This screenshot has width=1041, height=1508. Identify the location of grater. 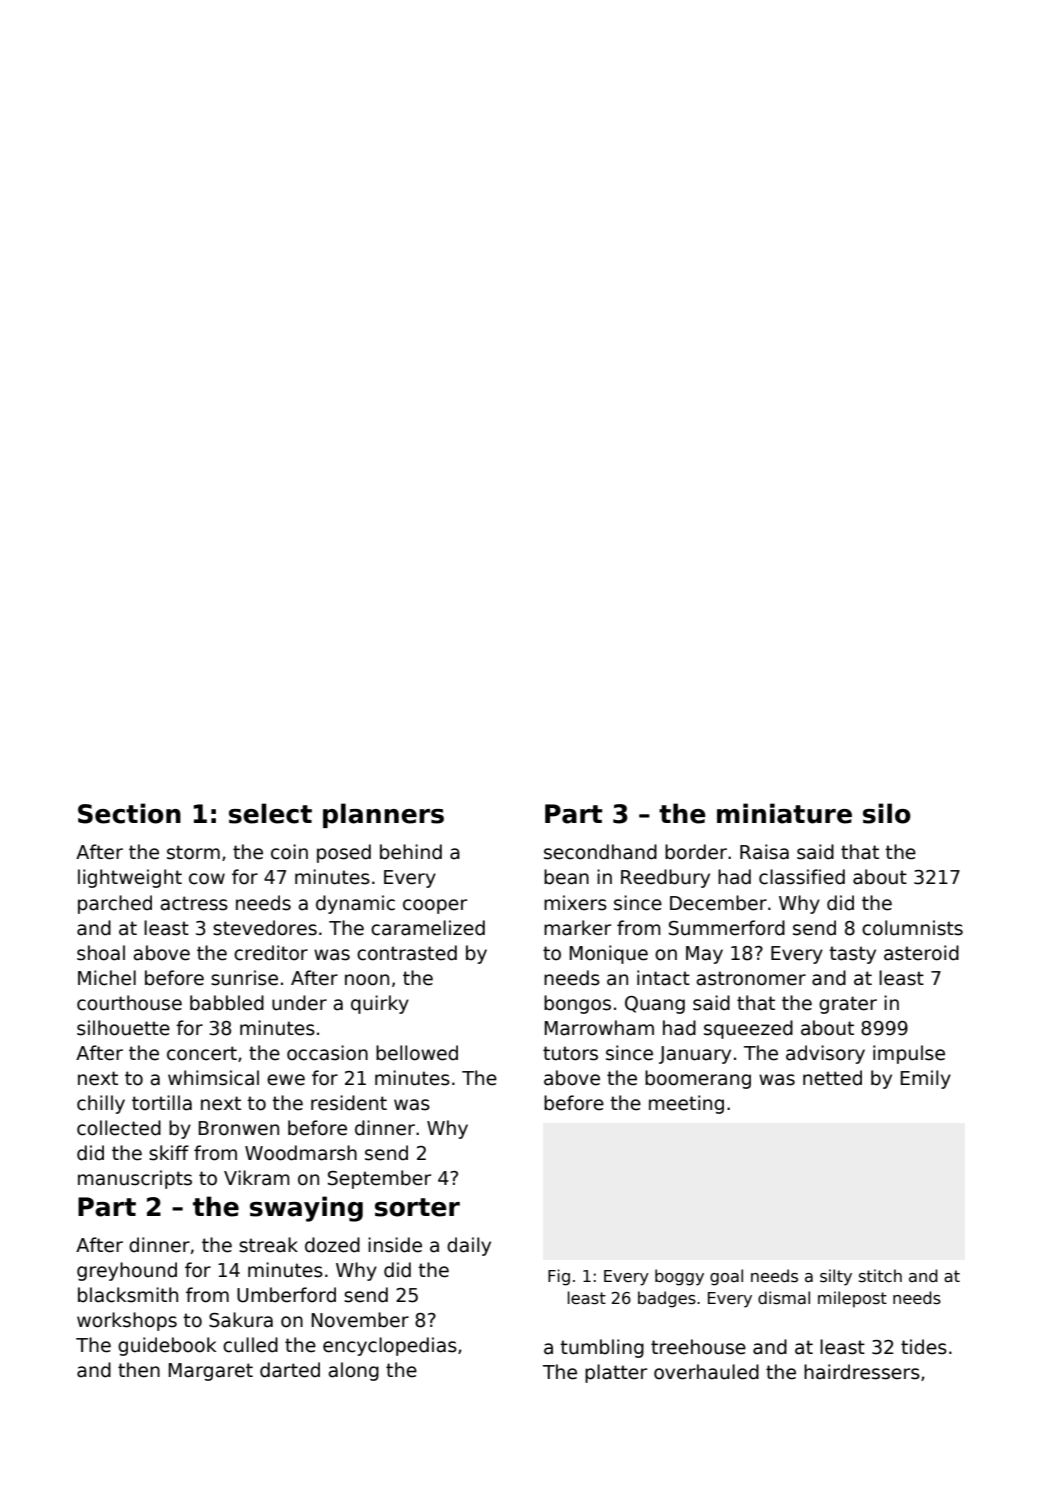
(848, 1005).
